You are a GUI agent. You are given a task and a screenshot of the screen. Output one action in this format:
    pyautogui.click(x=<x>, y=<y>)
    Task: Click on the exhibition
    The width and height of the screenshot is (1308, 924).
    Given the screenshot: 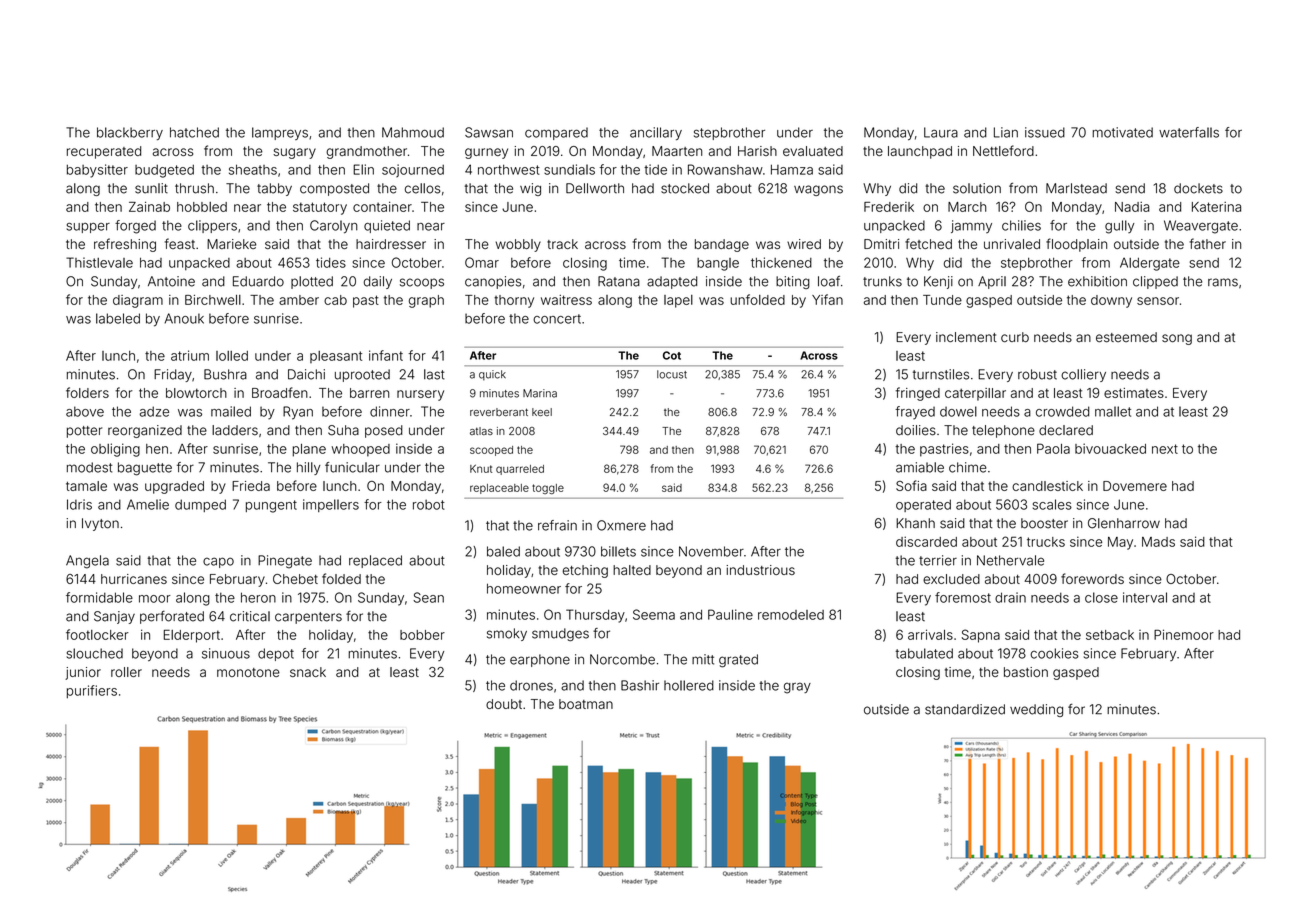 What is the action you would take?
    pyautogui.click(x=1097, y=281)
